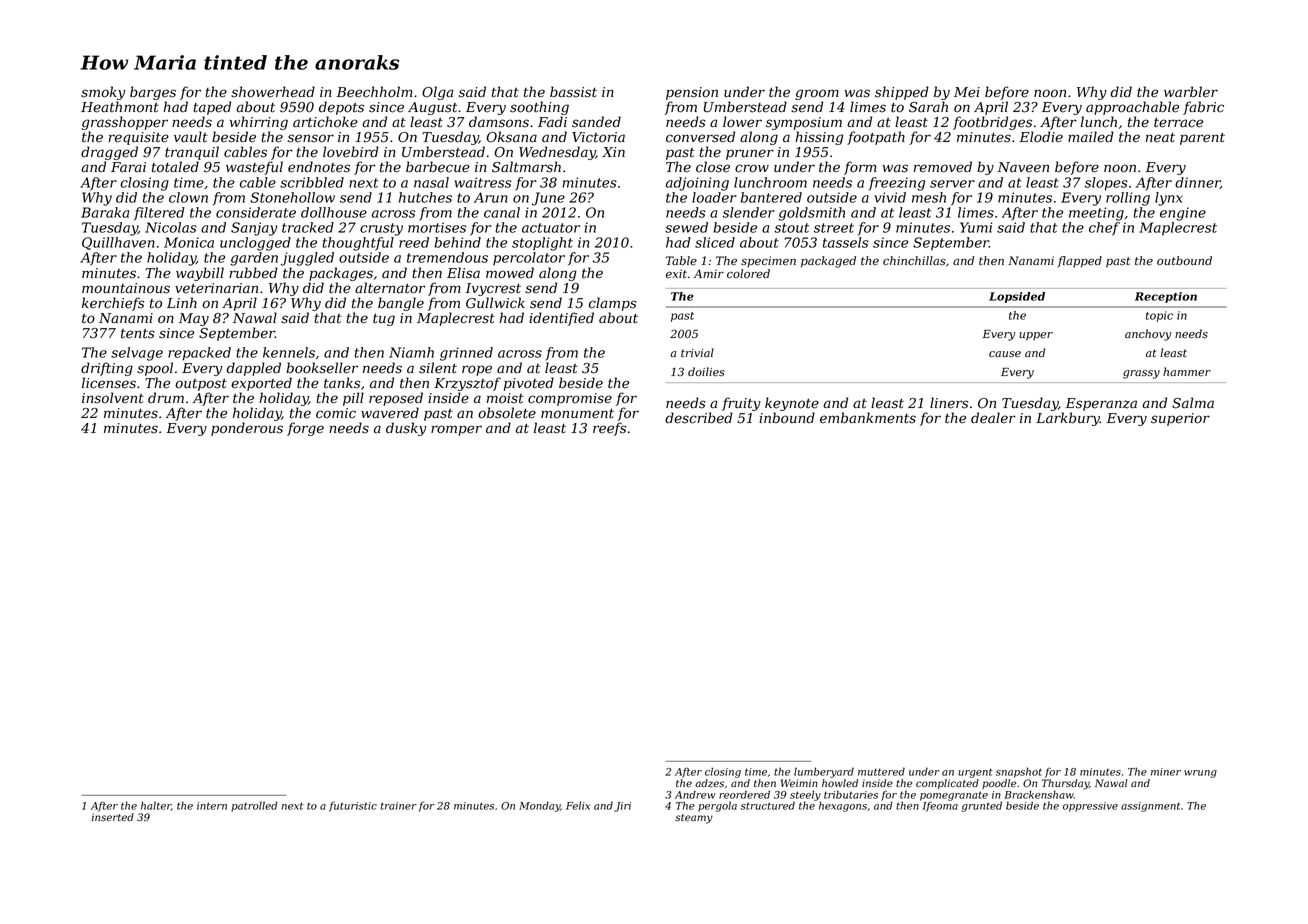 This screenshot has width=1308, height=924. What do you see at coordinates (1104, 229) in the screenshot?
I see `chef` at bounding box center [1104, 229].
